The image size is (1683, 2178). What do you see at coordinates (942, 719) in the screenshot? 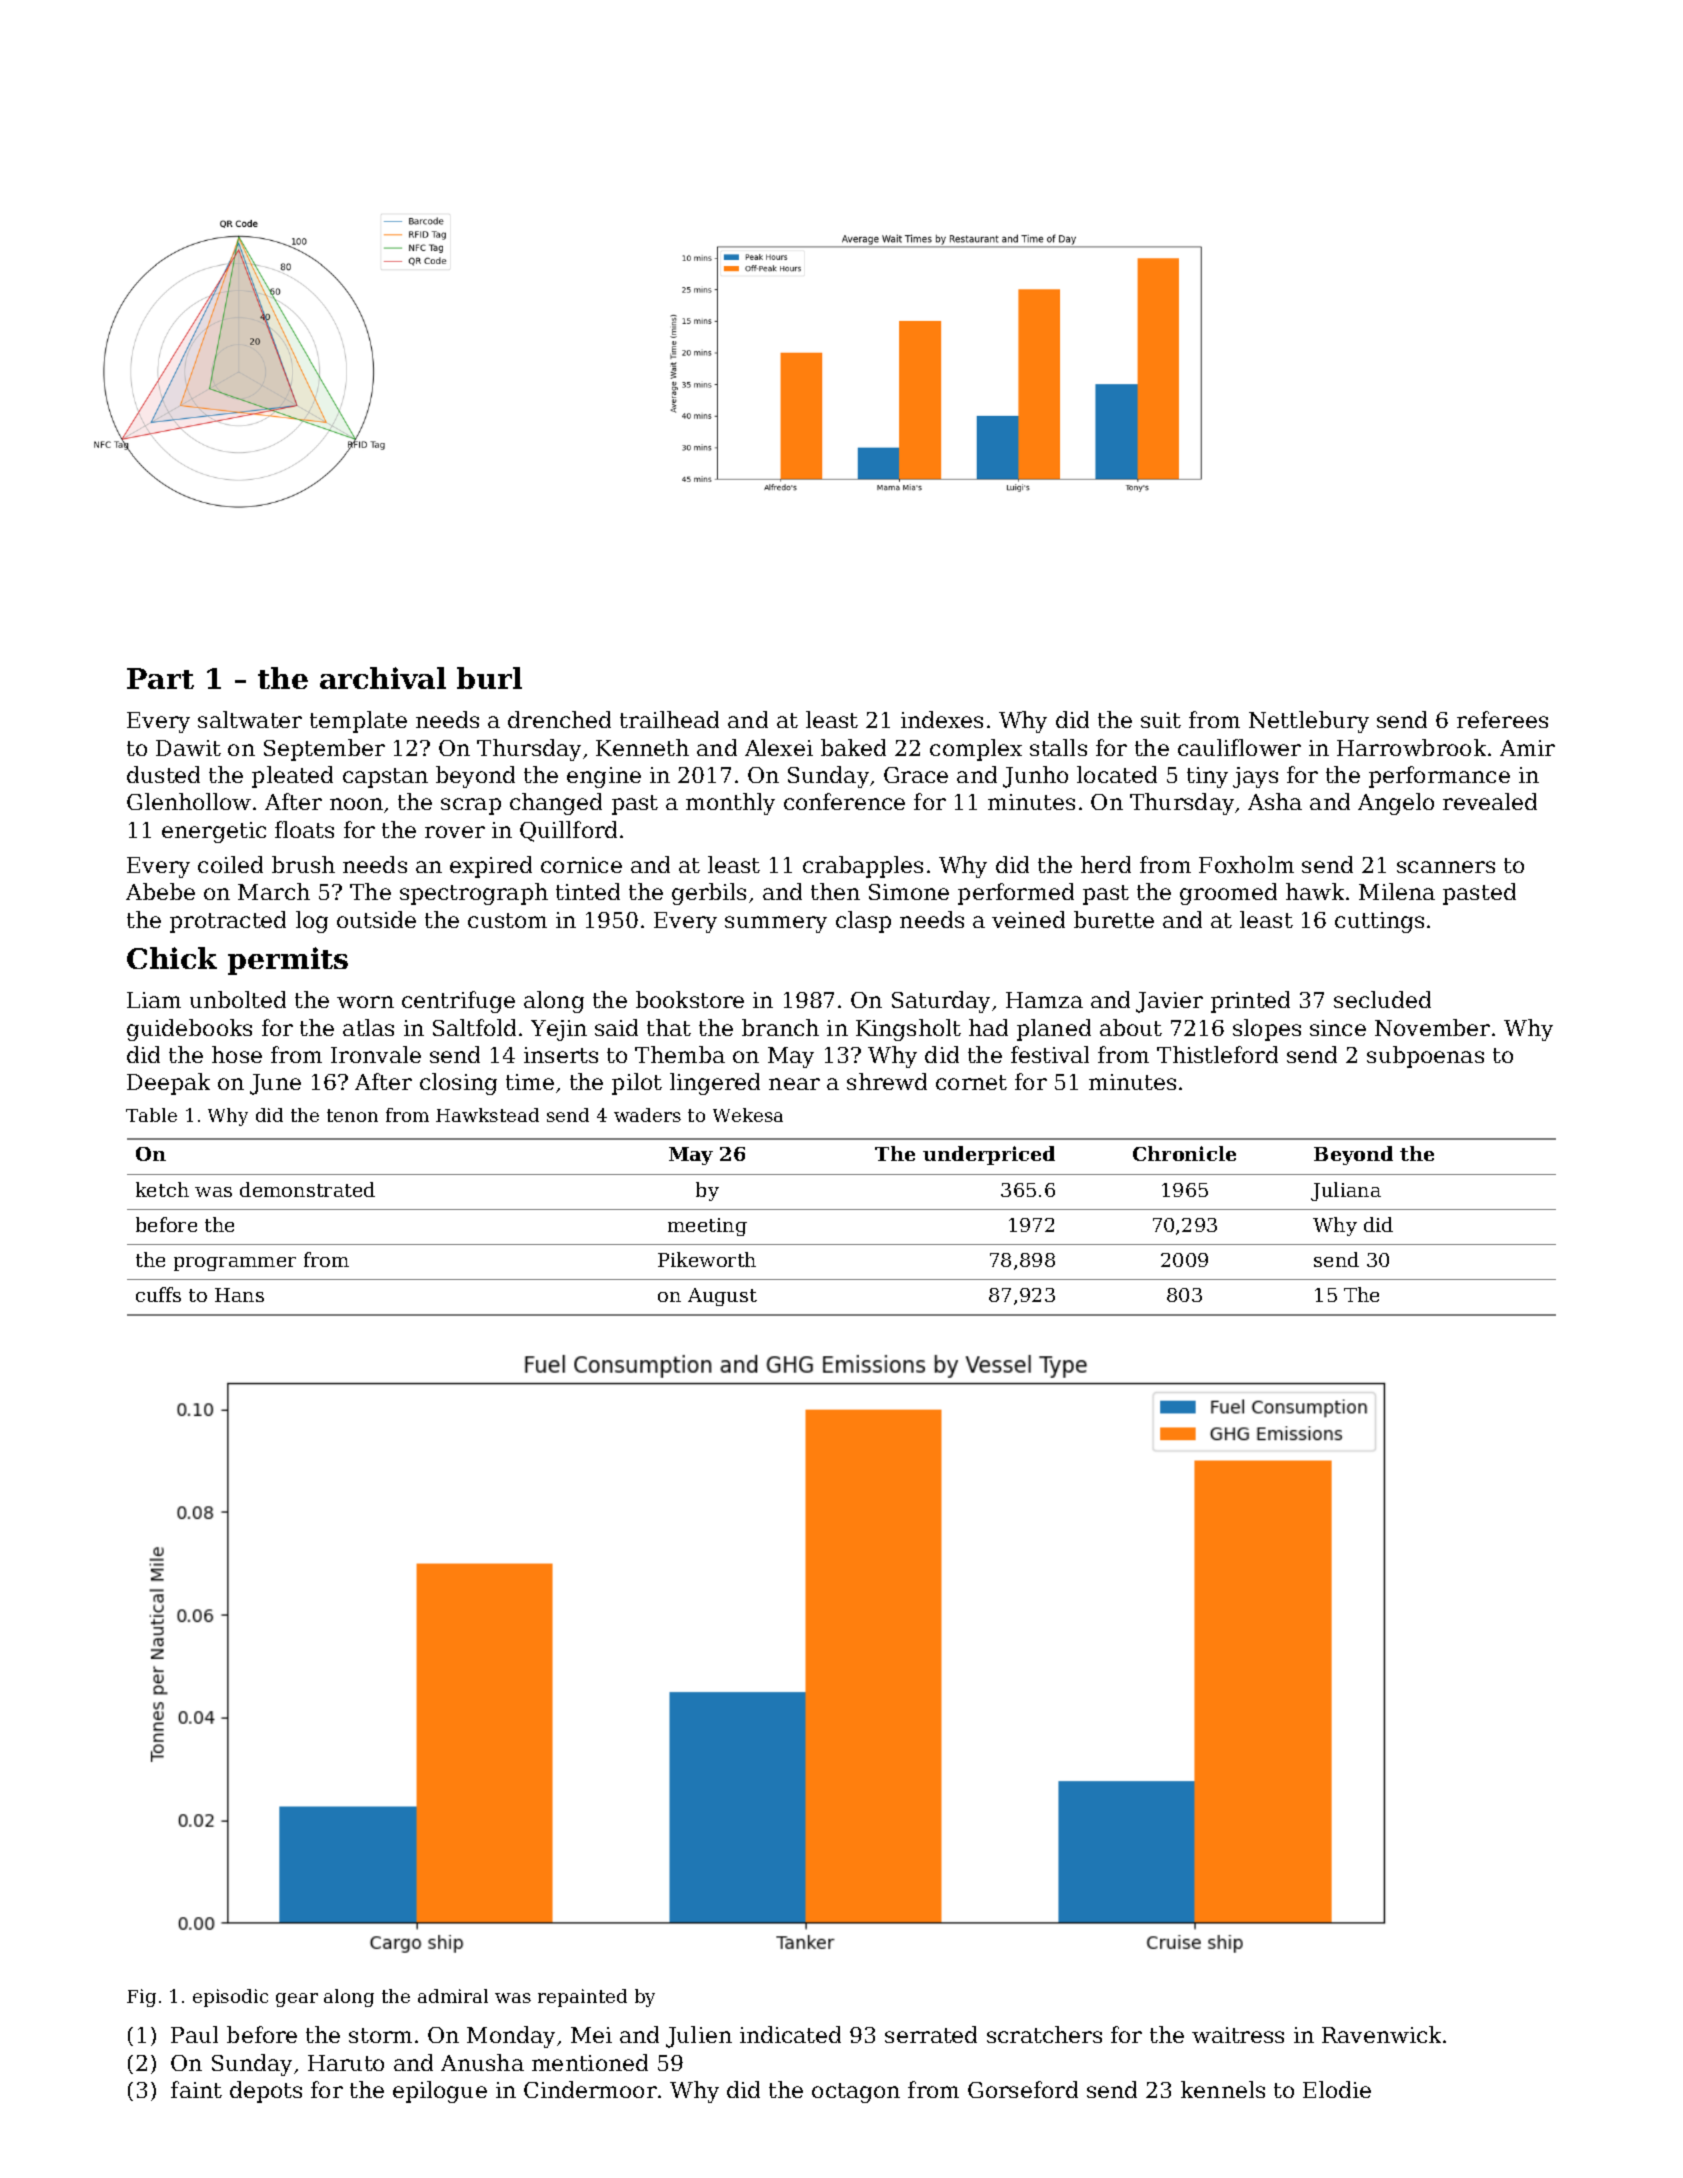
I see `indexes` at bounding box center [942, 719].
